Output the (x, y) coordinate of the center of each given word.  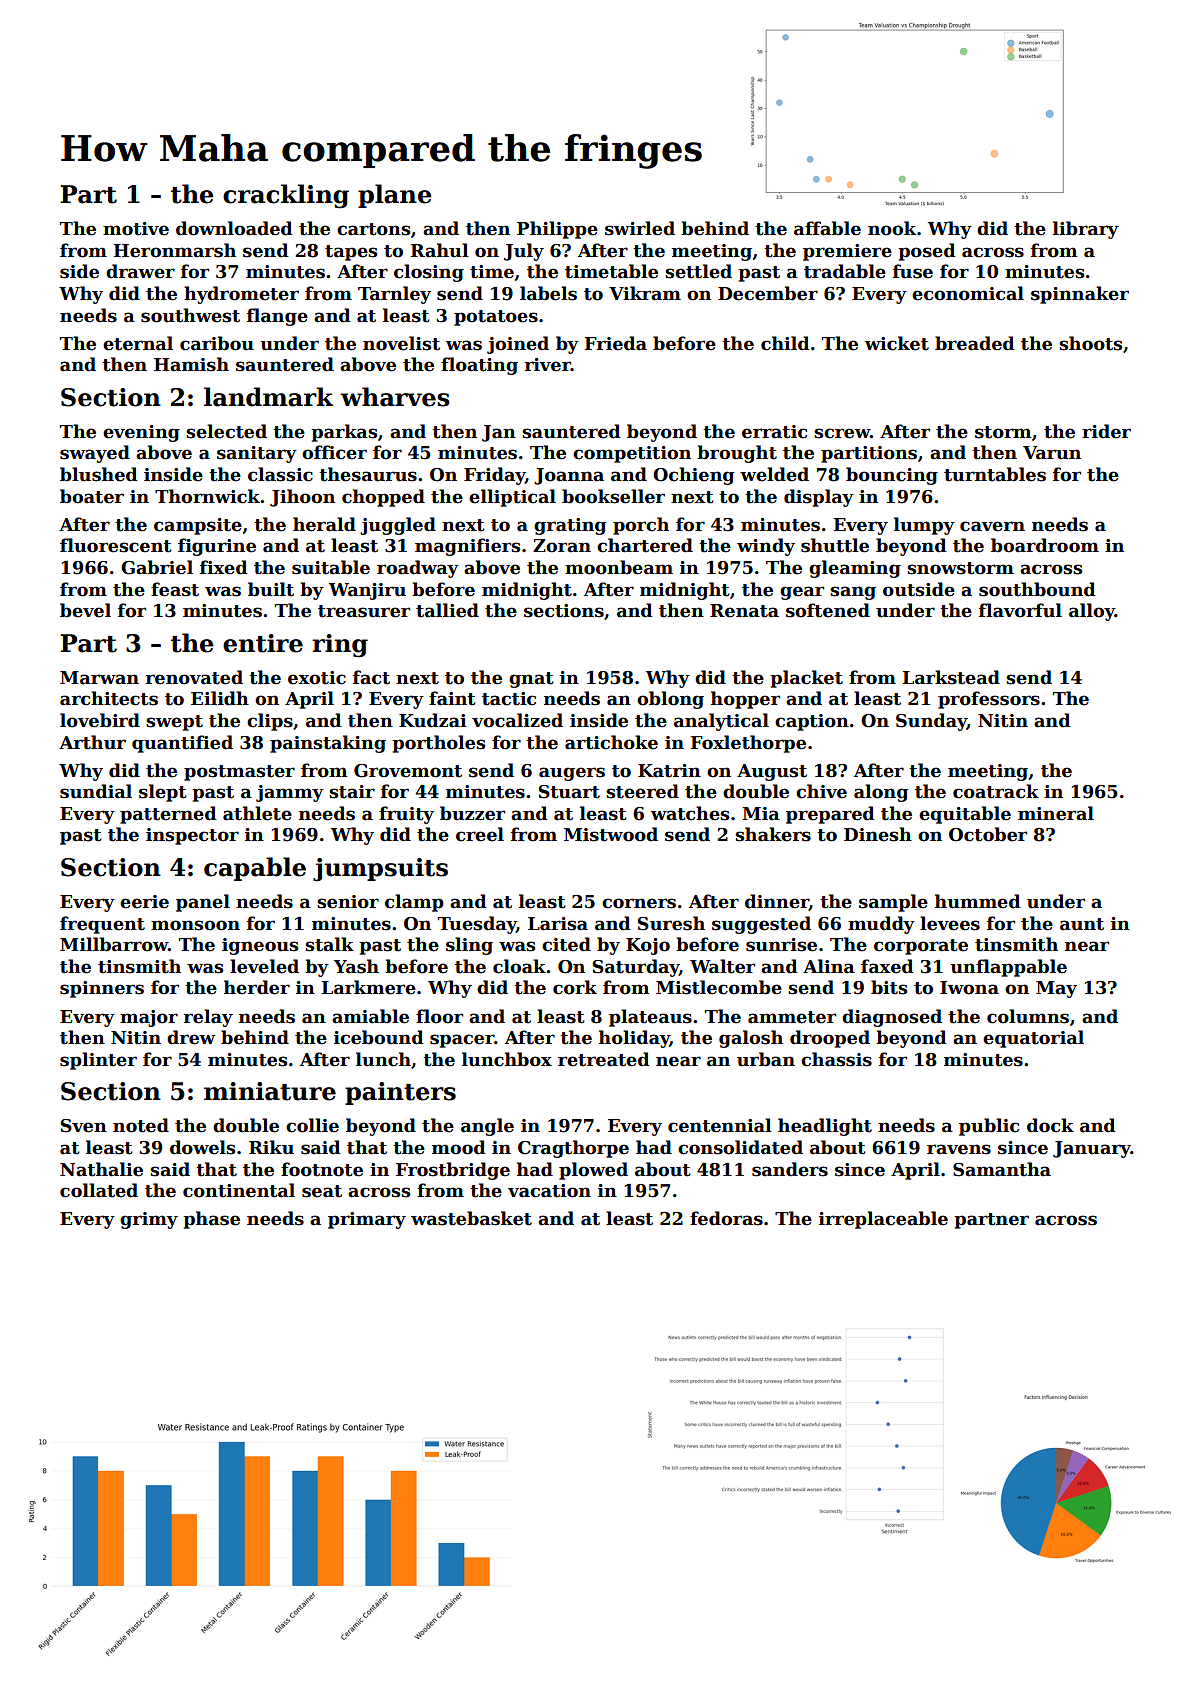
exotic (317, 678)
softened (828, 610)
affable (827, 228)
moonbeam (619, 567)
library (1086, 230)
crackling (286, 196)
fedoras (726, 1218)
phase (211, 1220)
